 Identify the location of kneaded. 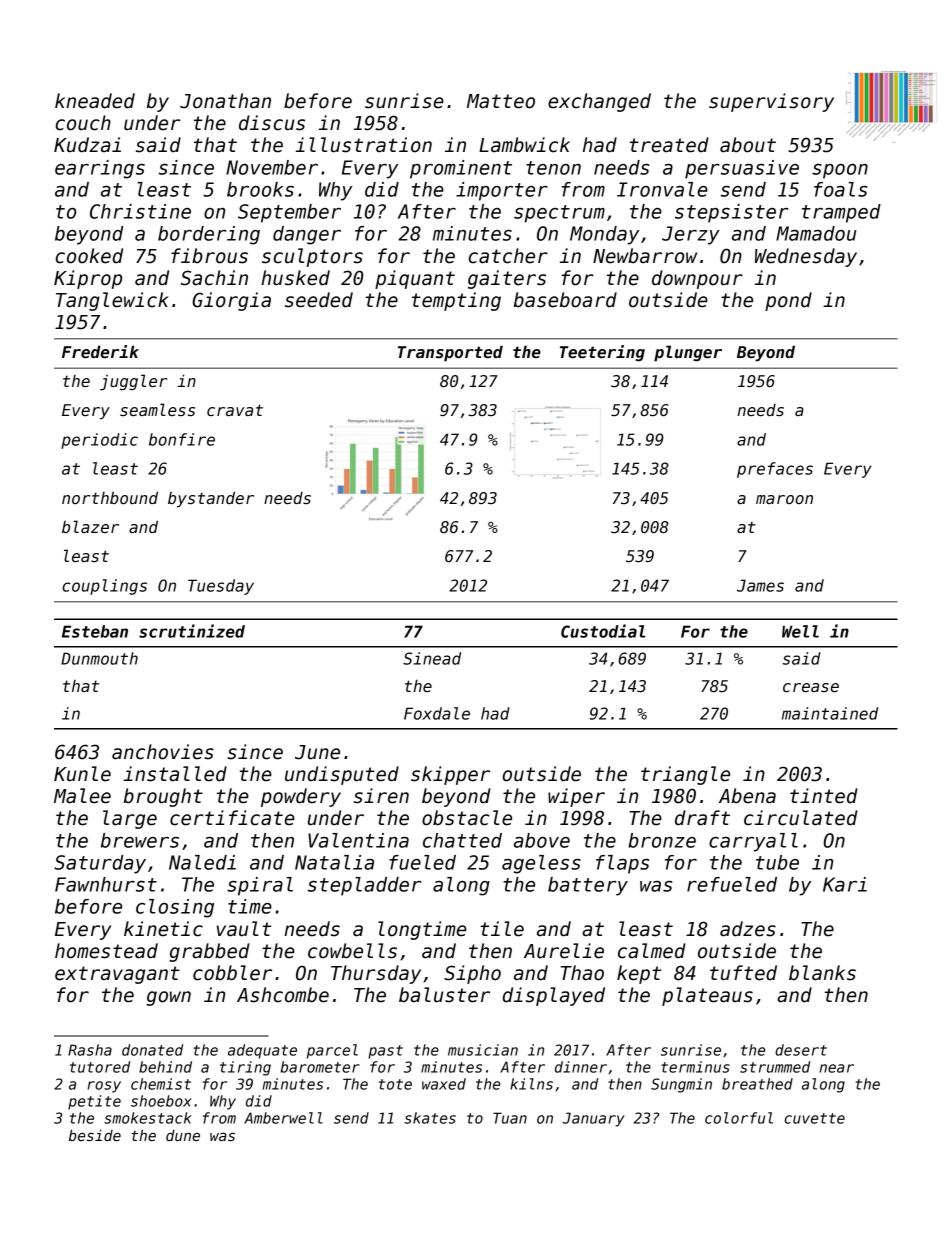
(95, 101).
